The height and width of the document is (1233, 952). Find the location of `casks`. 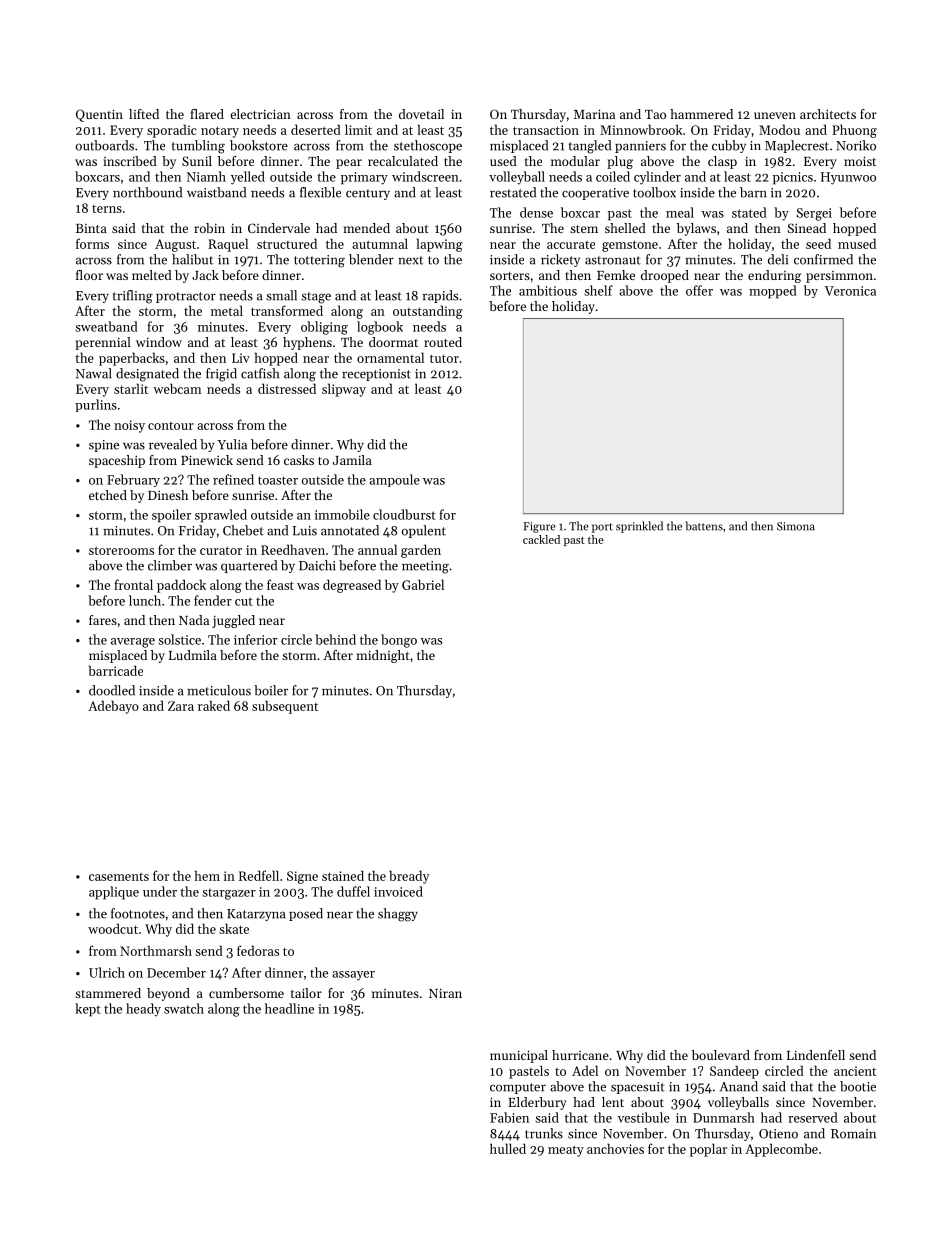

casks is located at coordinates (299, 460).
